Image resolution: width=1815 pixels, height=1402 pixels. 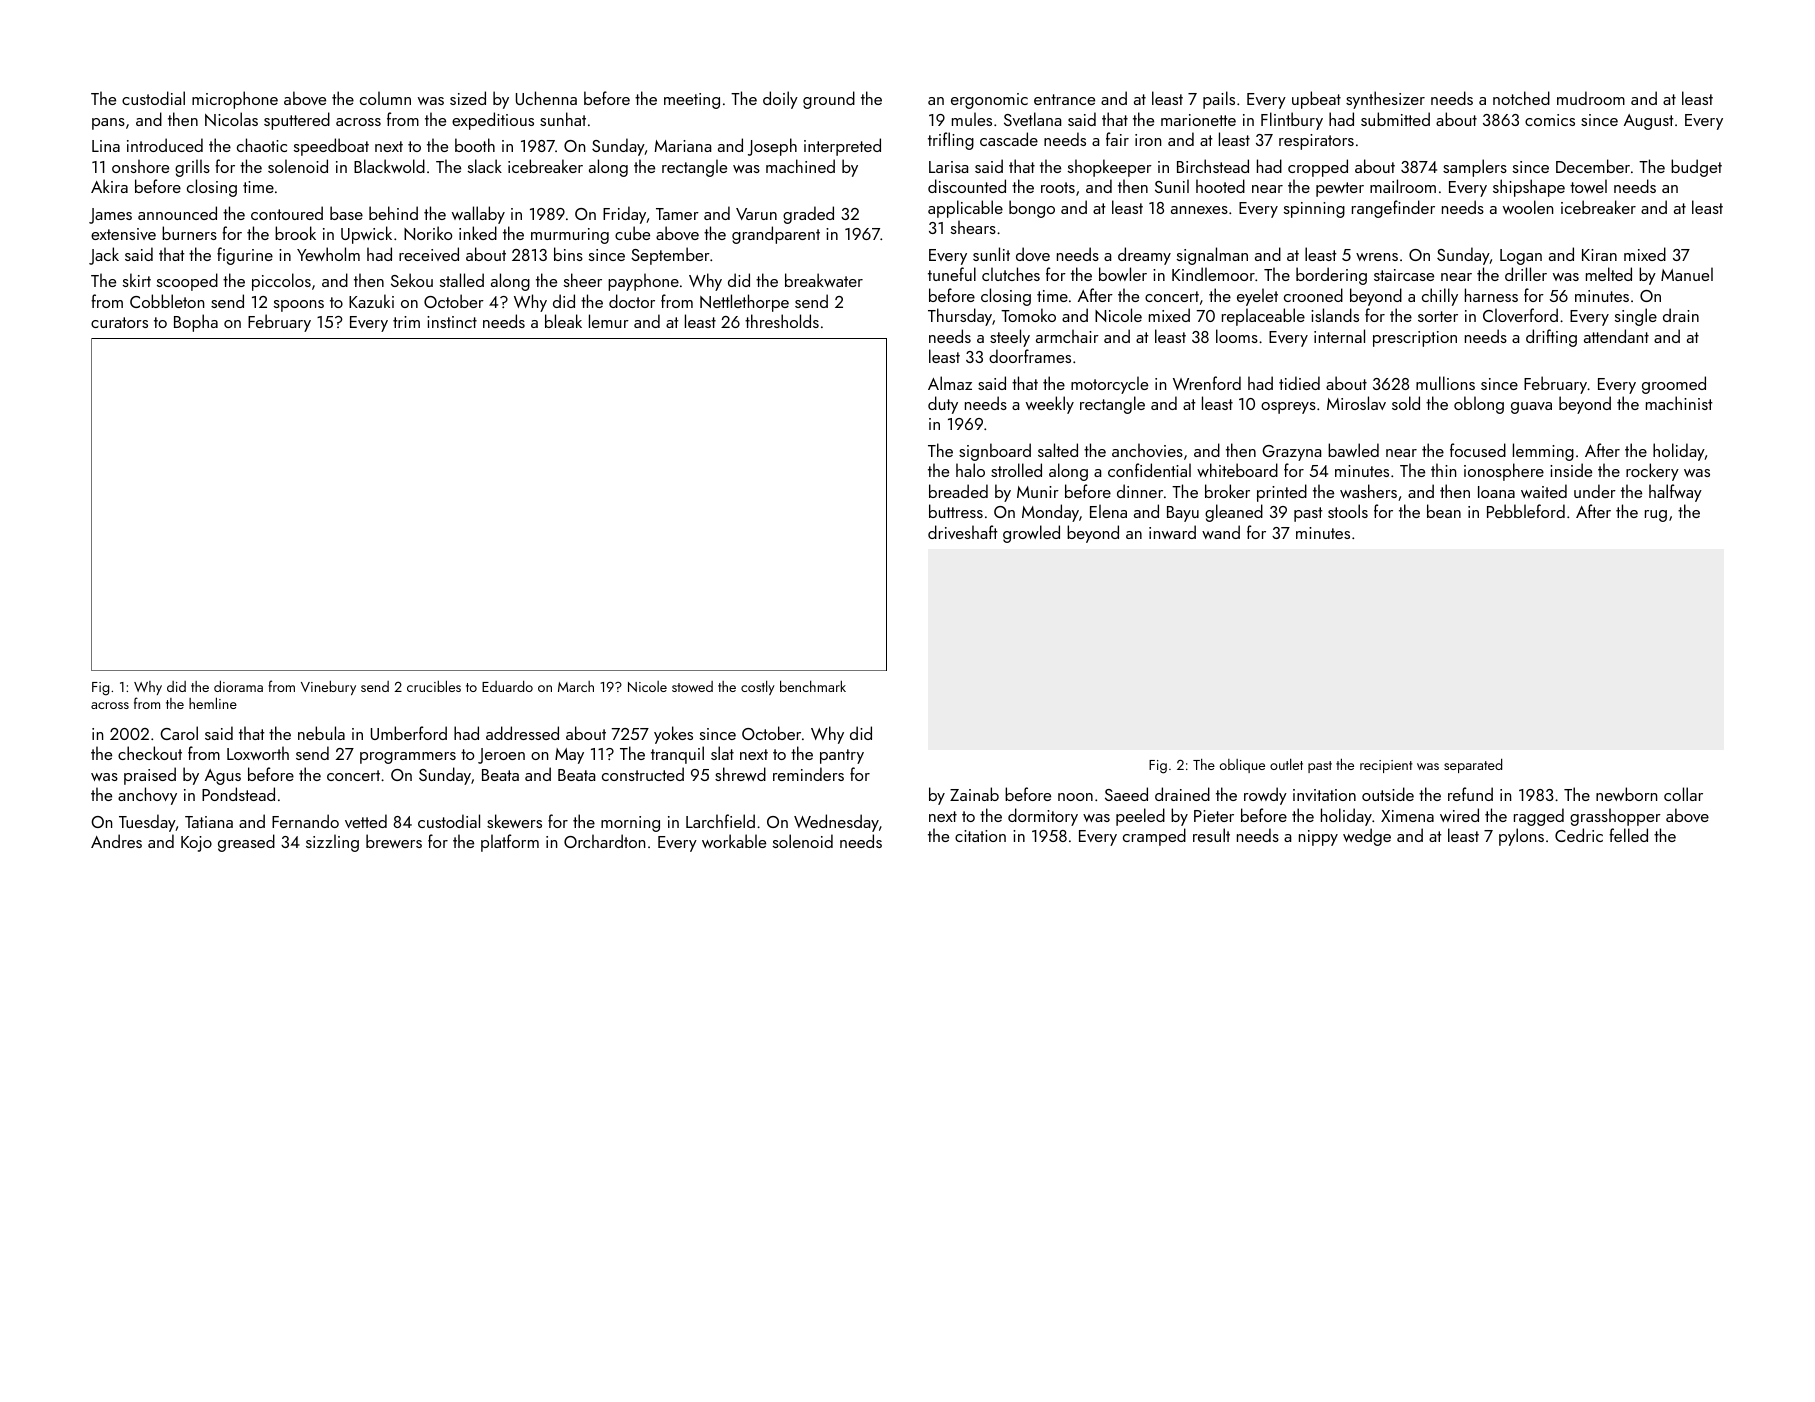 I want to click on sunlit, so click(x=991, y=254).
